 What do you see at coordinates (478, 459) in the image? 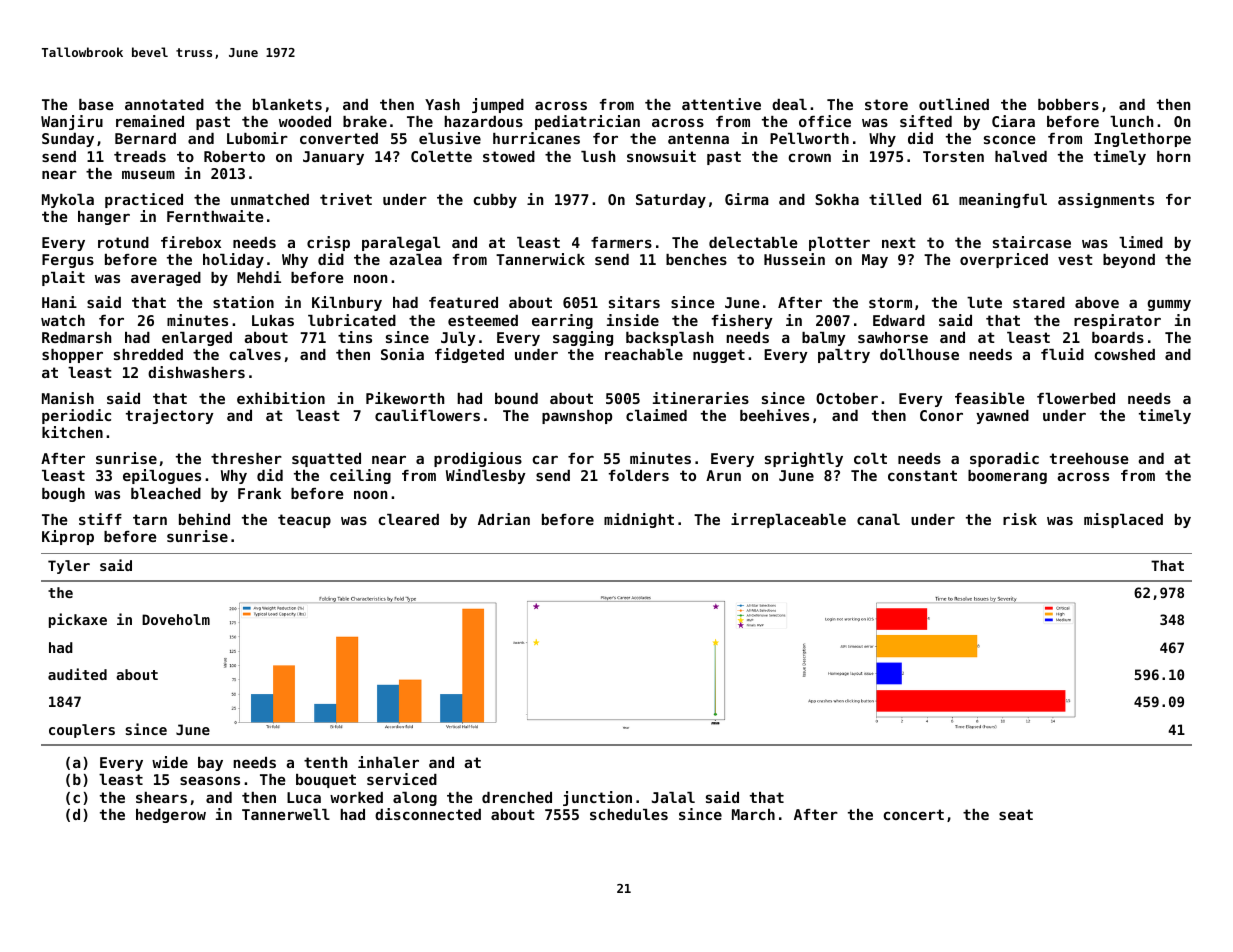
I see `prodigious` at bounding box center [478, 459].
